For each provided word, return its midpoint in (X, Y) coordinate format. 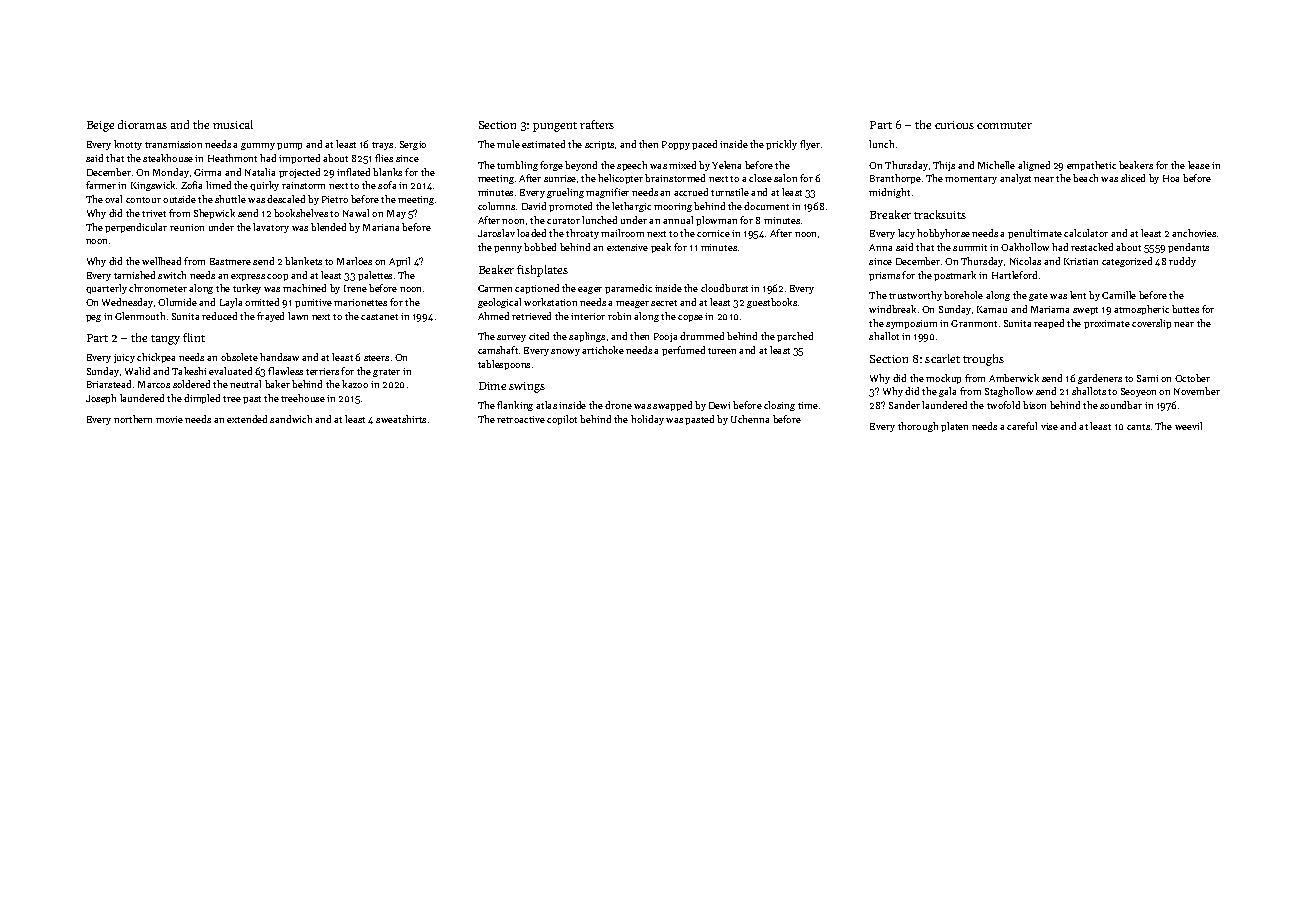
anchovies (1194, 233)
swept (1085, 311)
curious (954, 125)
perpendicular (136, 228)
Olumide (177, 302)
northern (133, 419)
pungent (555, 127)
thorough (918, 427)
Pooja (665, 337)
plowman (716, 221)
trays (382, 146)
